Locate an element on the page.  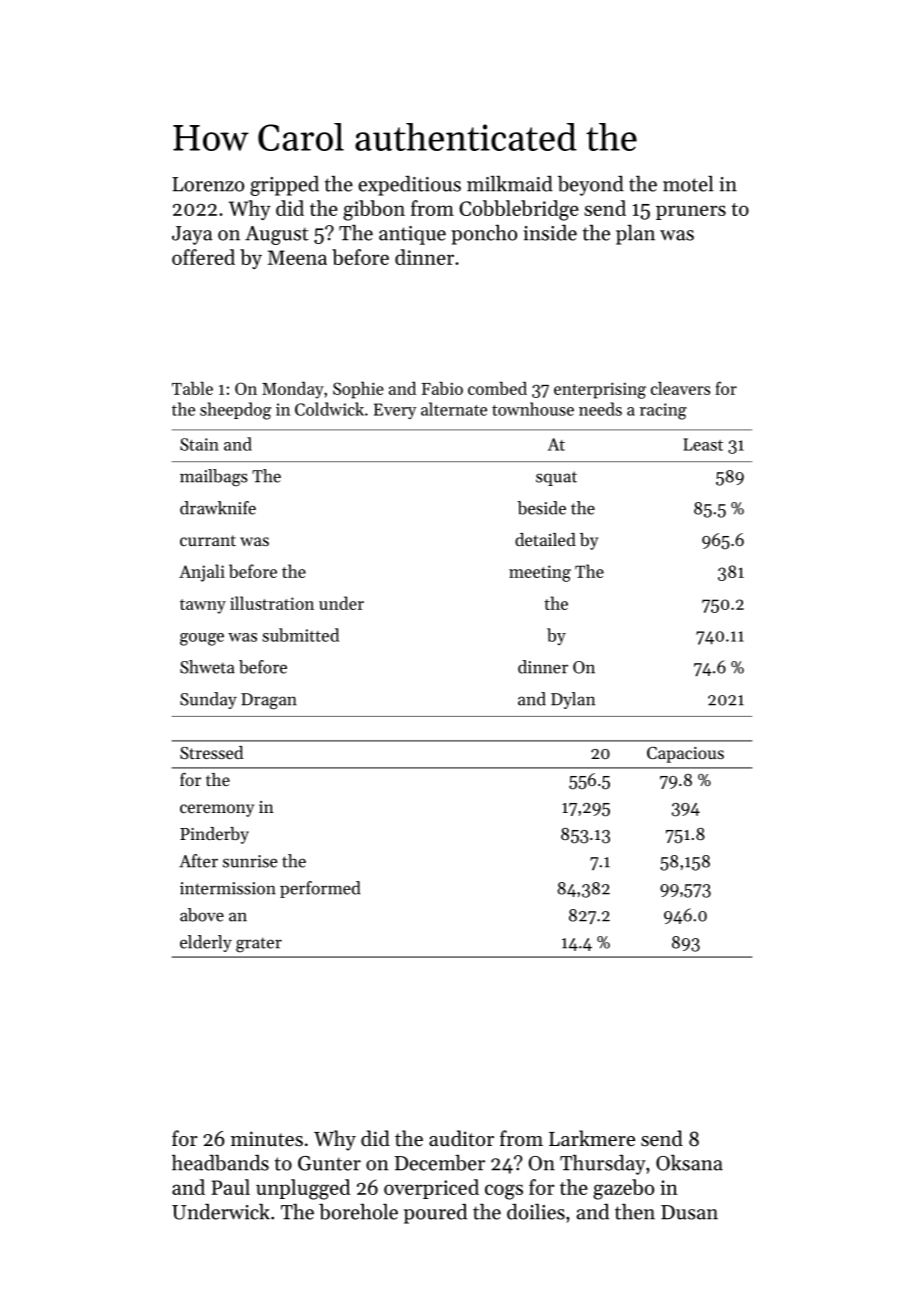
Monday is located at coordinates (293, 390).
